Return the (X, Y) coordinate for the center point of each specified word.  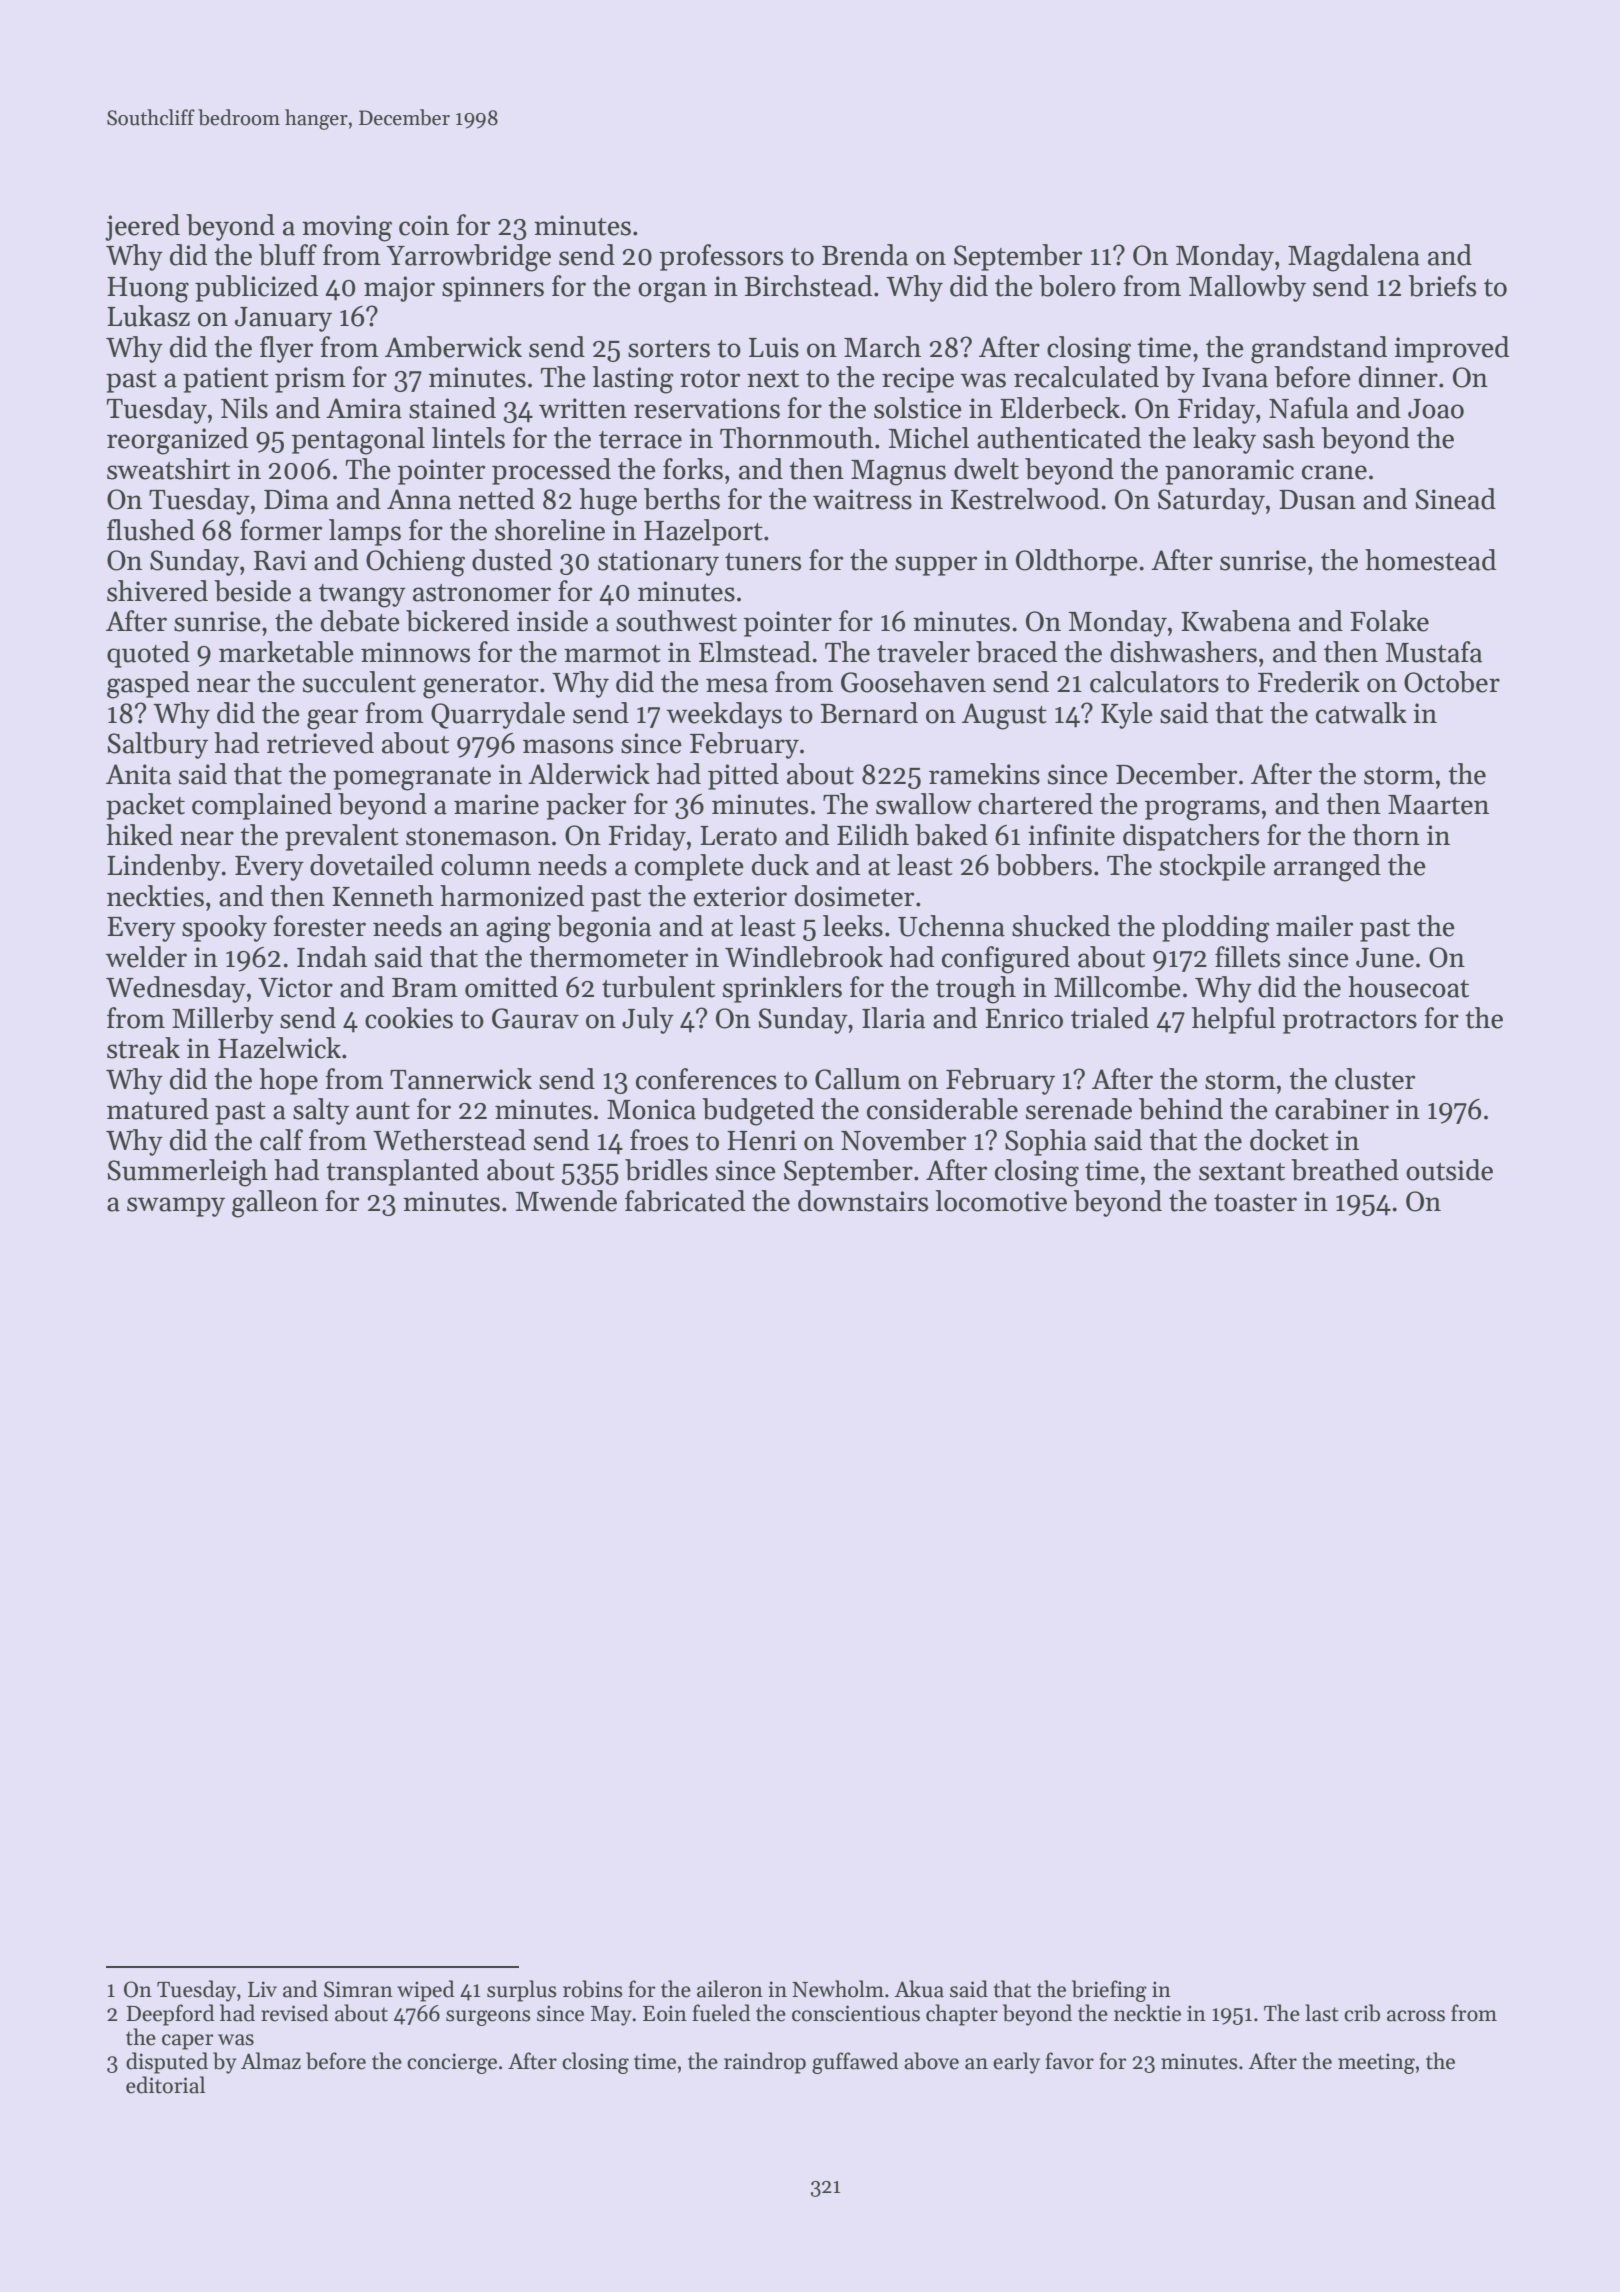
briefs (1442, 286)
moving (347, 228)
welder (146, 957)
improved (1451, 349)
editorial (165, 2085)
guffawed (855, 2063)
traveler (923, 652)
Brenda (865, 255)
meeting (1376, 2063)
